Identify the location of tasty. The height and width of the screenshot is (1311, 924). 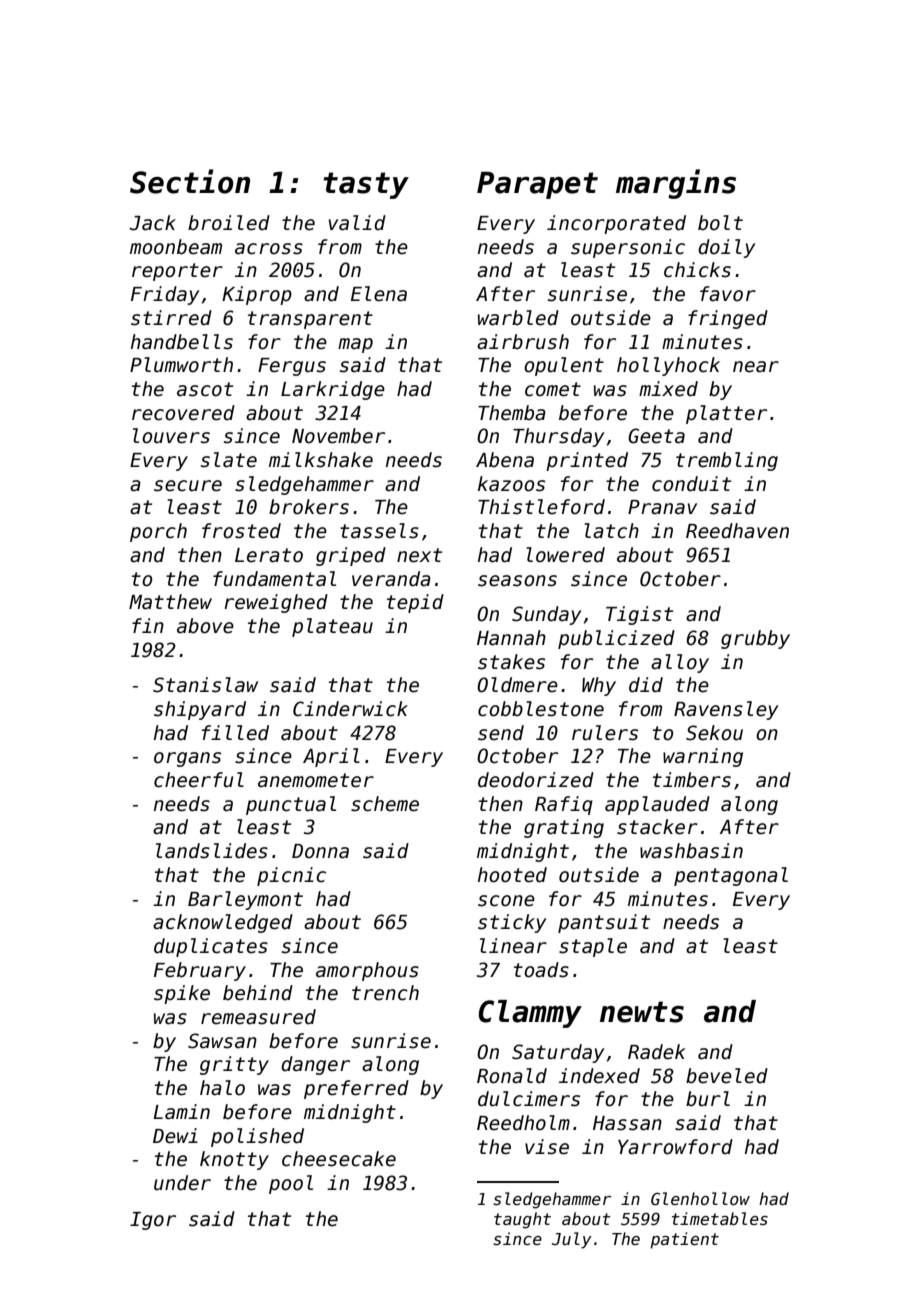
(366, 185).
